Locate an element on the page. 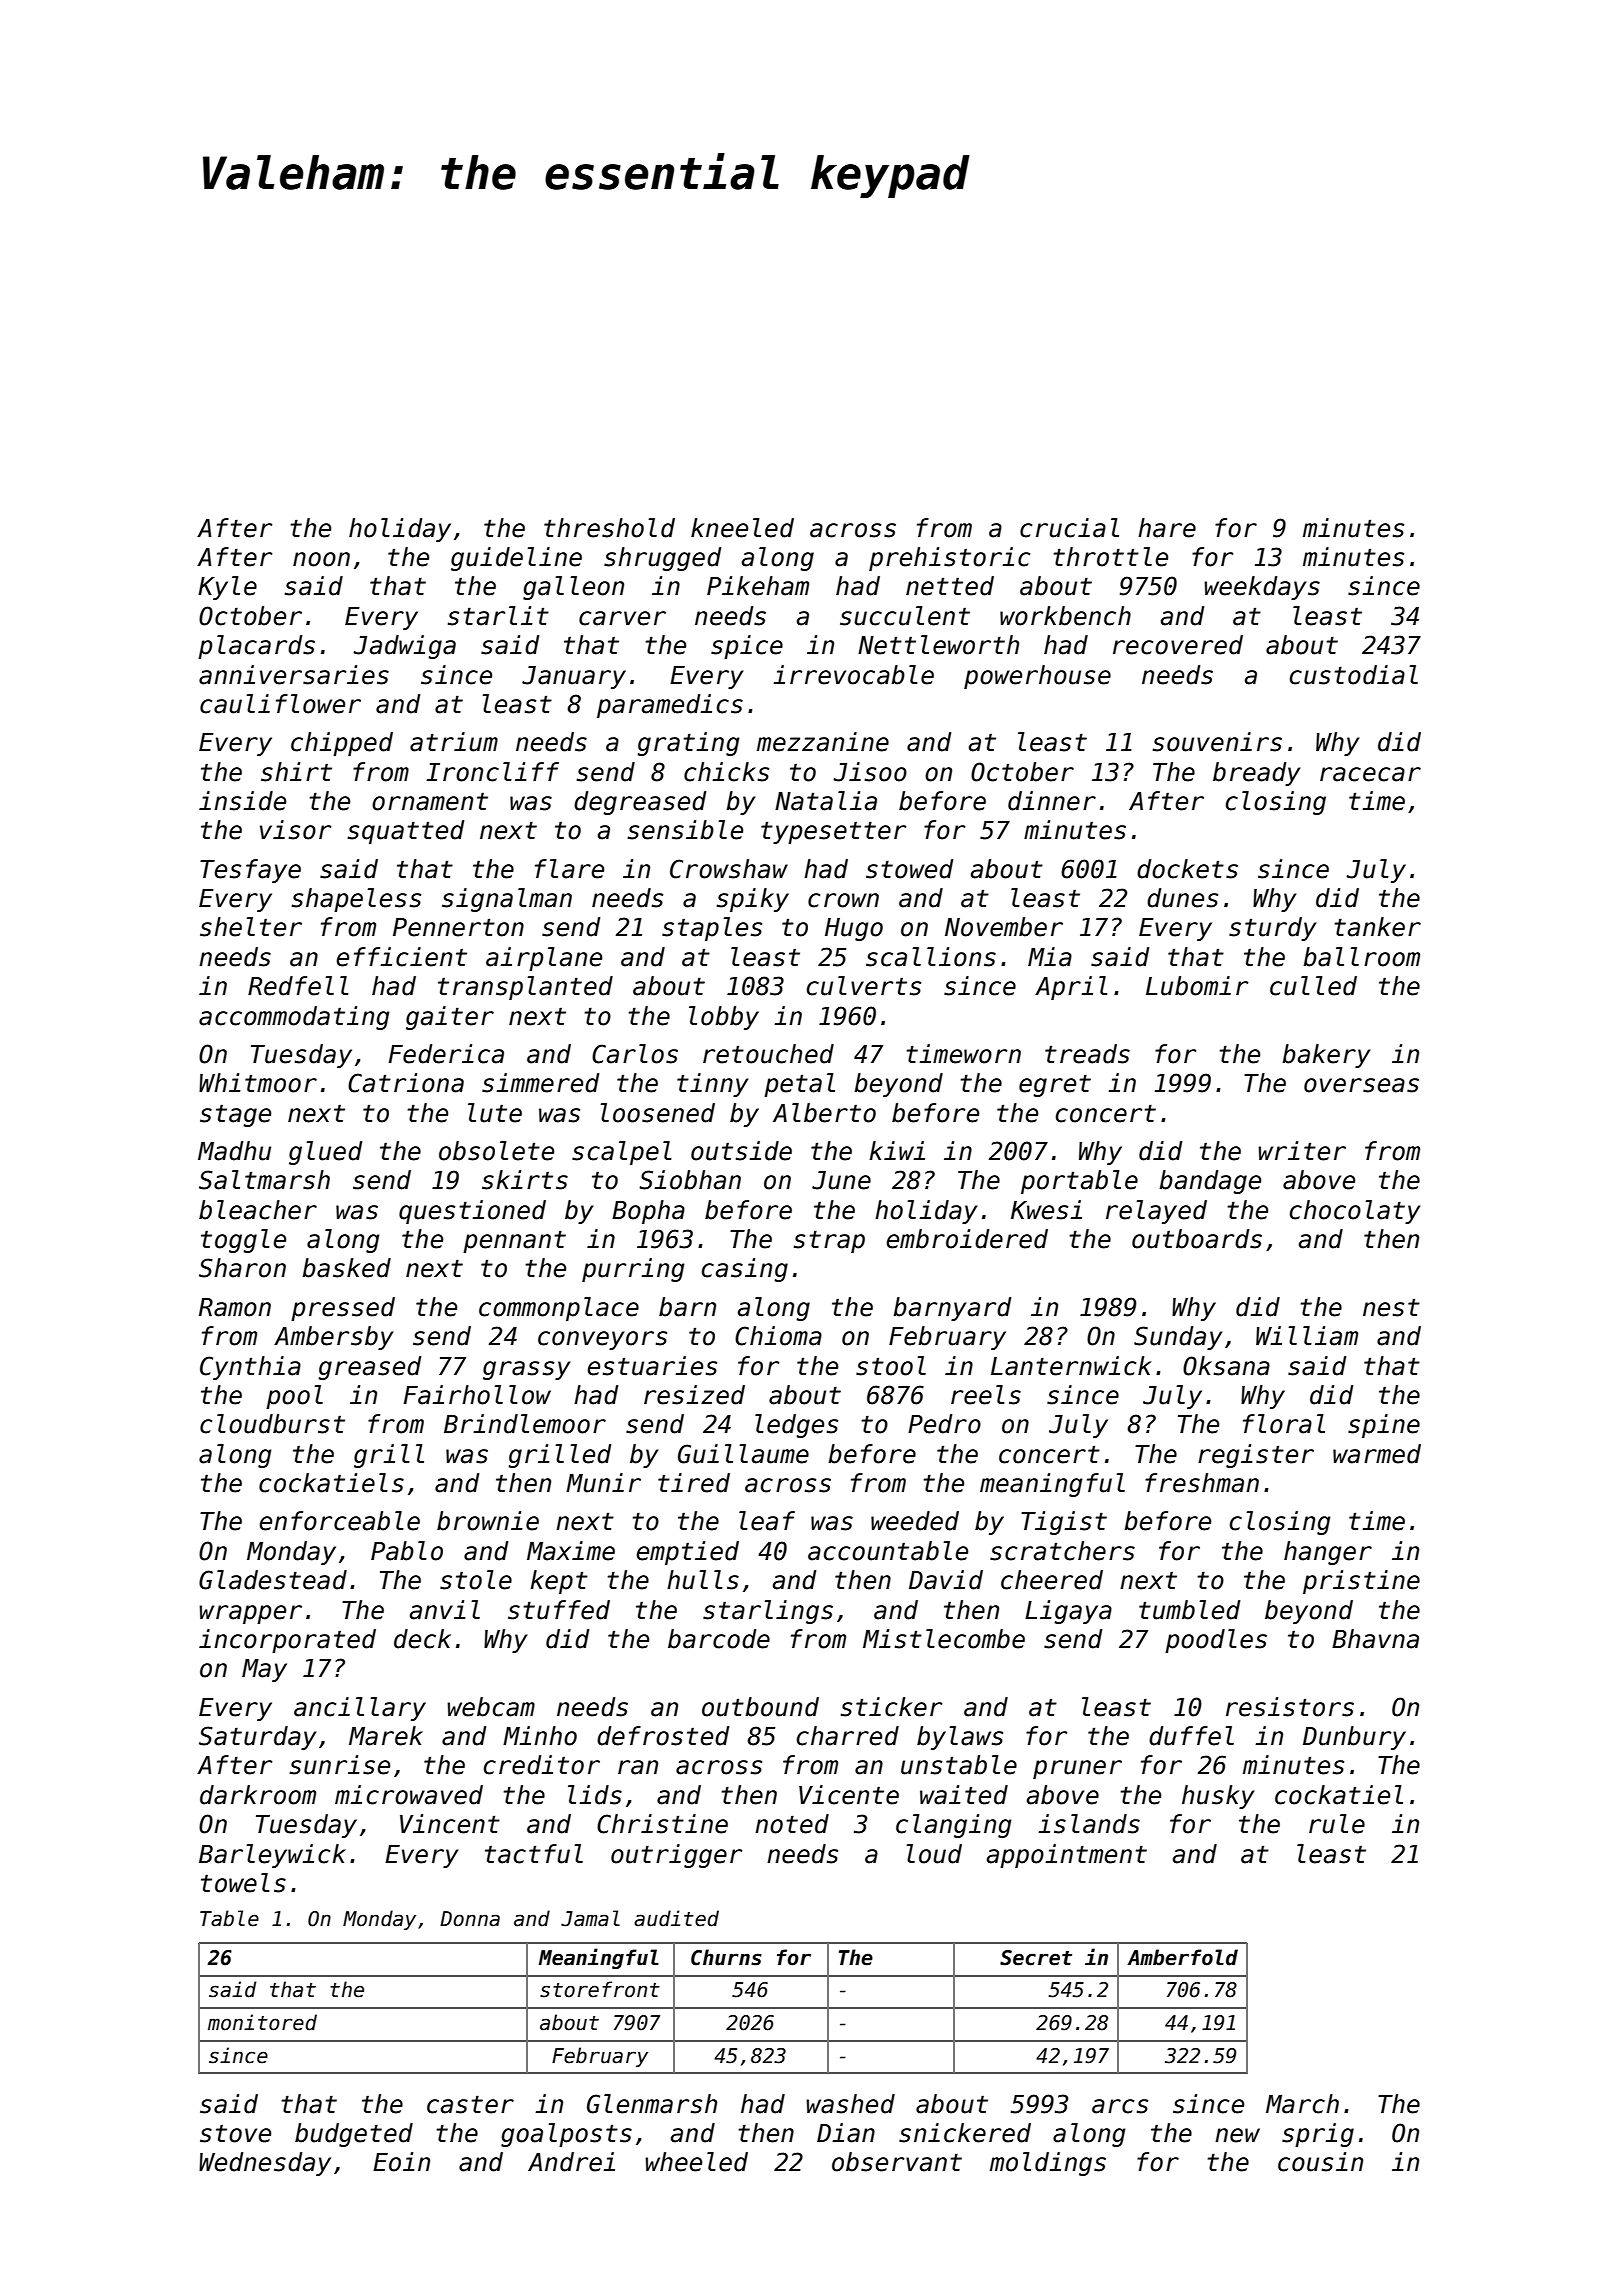 The height and width of the document is (2292, 1620). starlings is located at coordinates (768, 1612).
